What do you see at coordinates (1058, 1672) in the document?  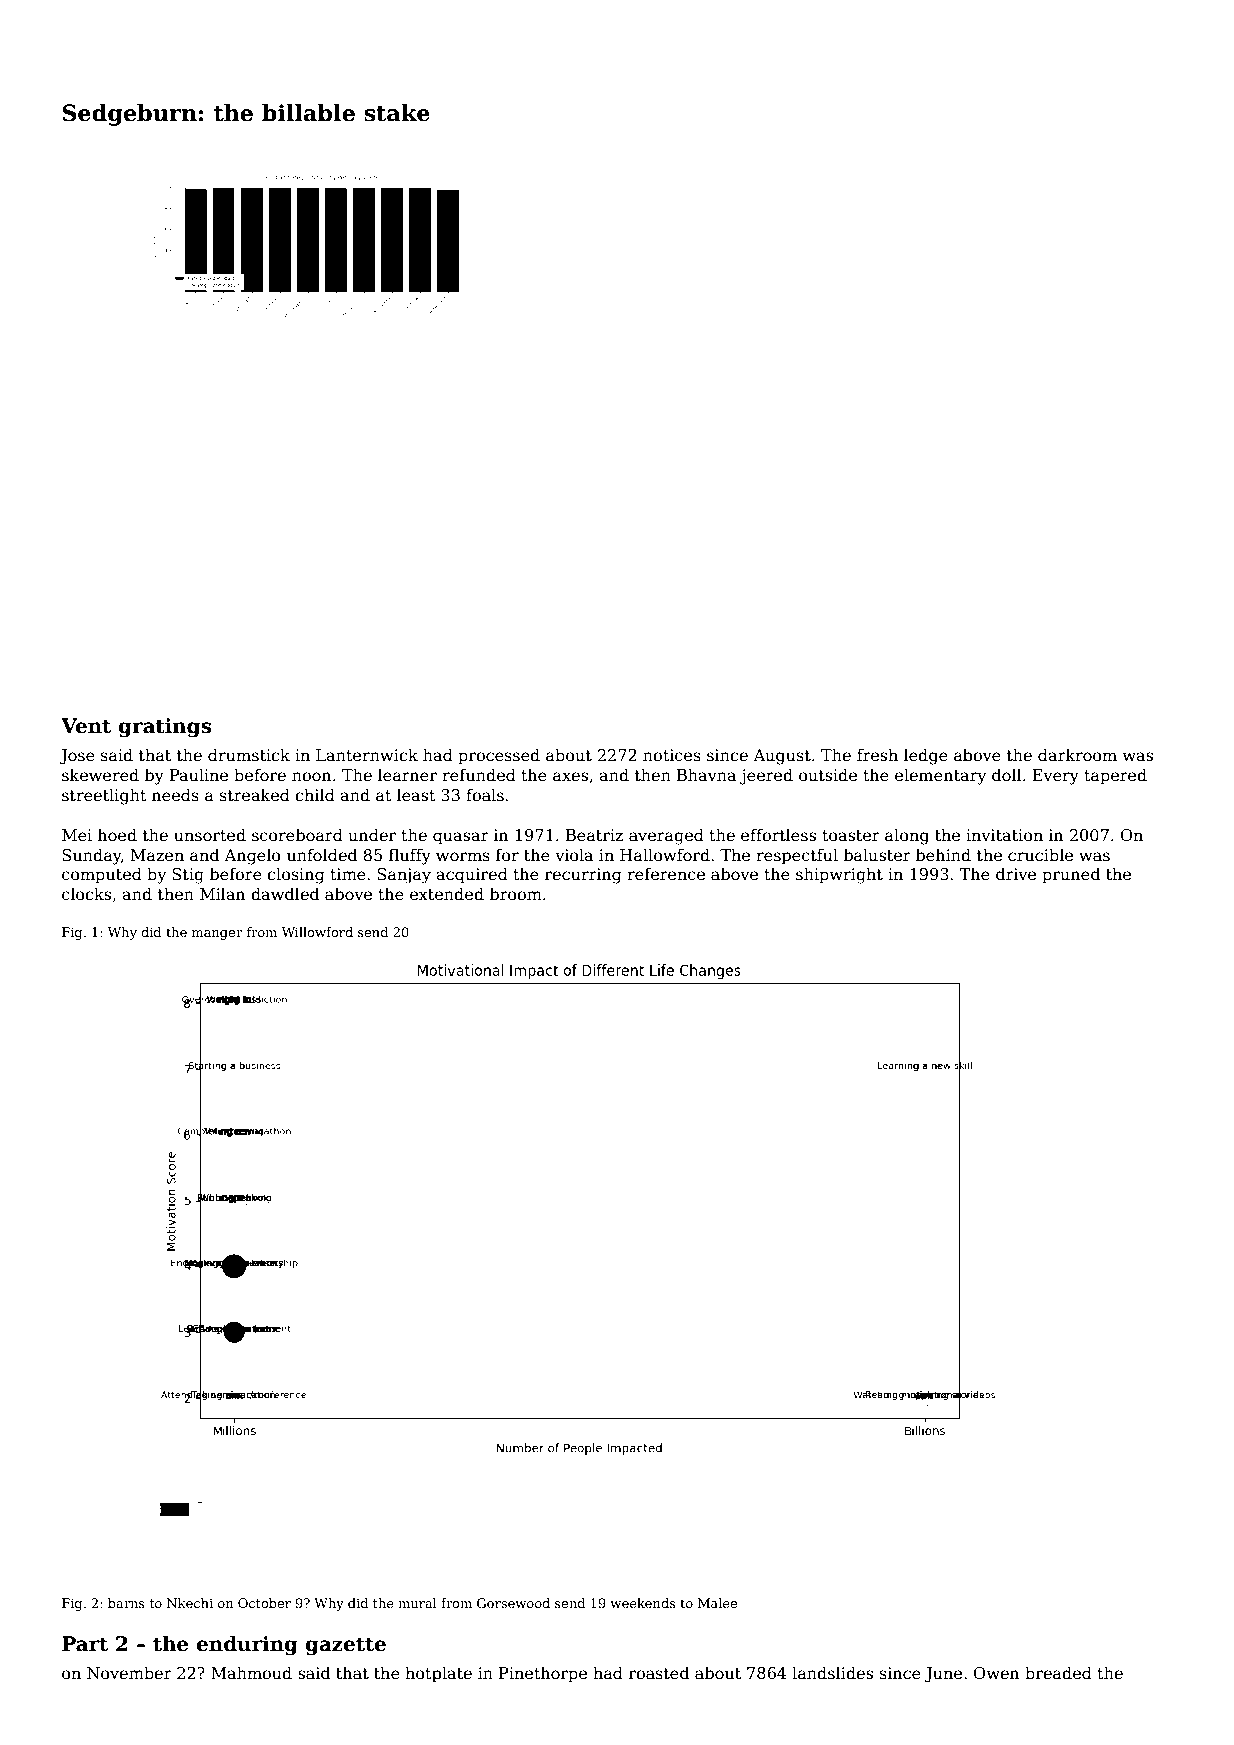 I see `breaded` at bounding box center [1058, 1672].
